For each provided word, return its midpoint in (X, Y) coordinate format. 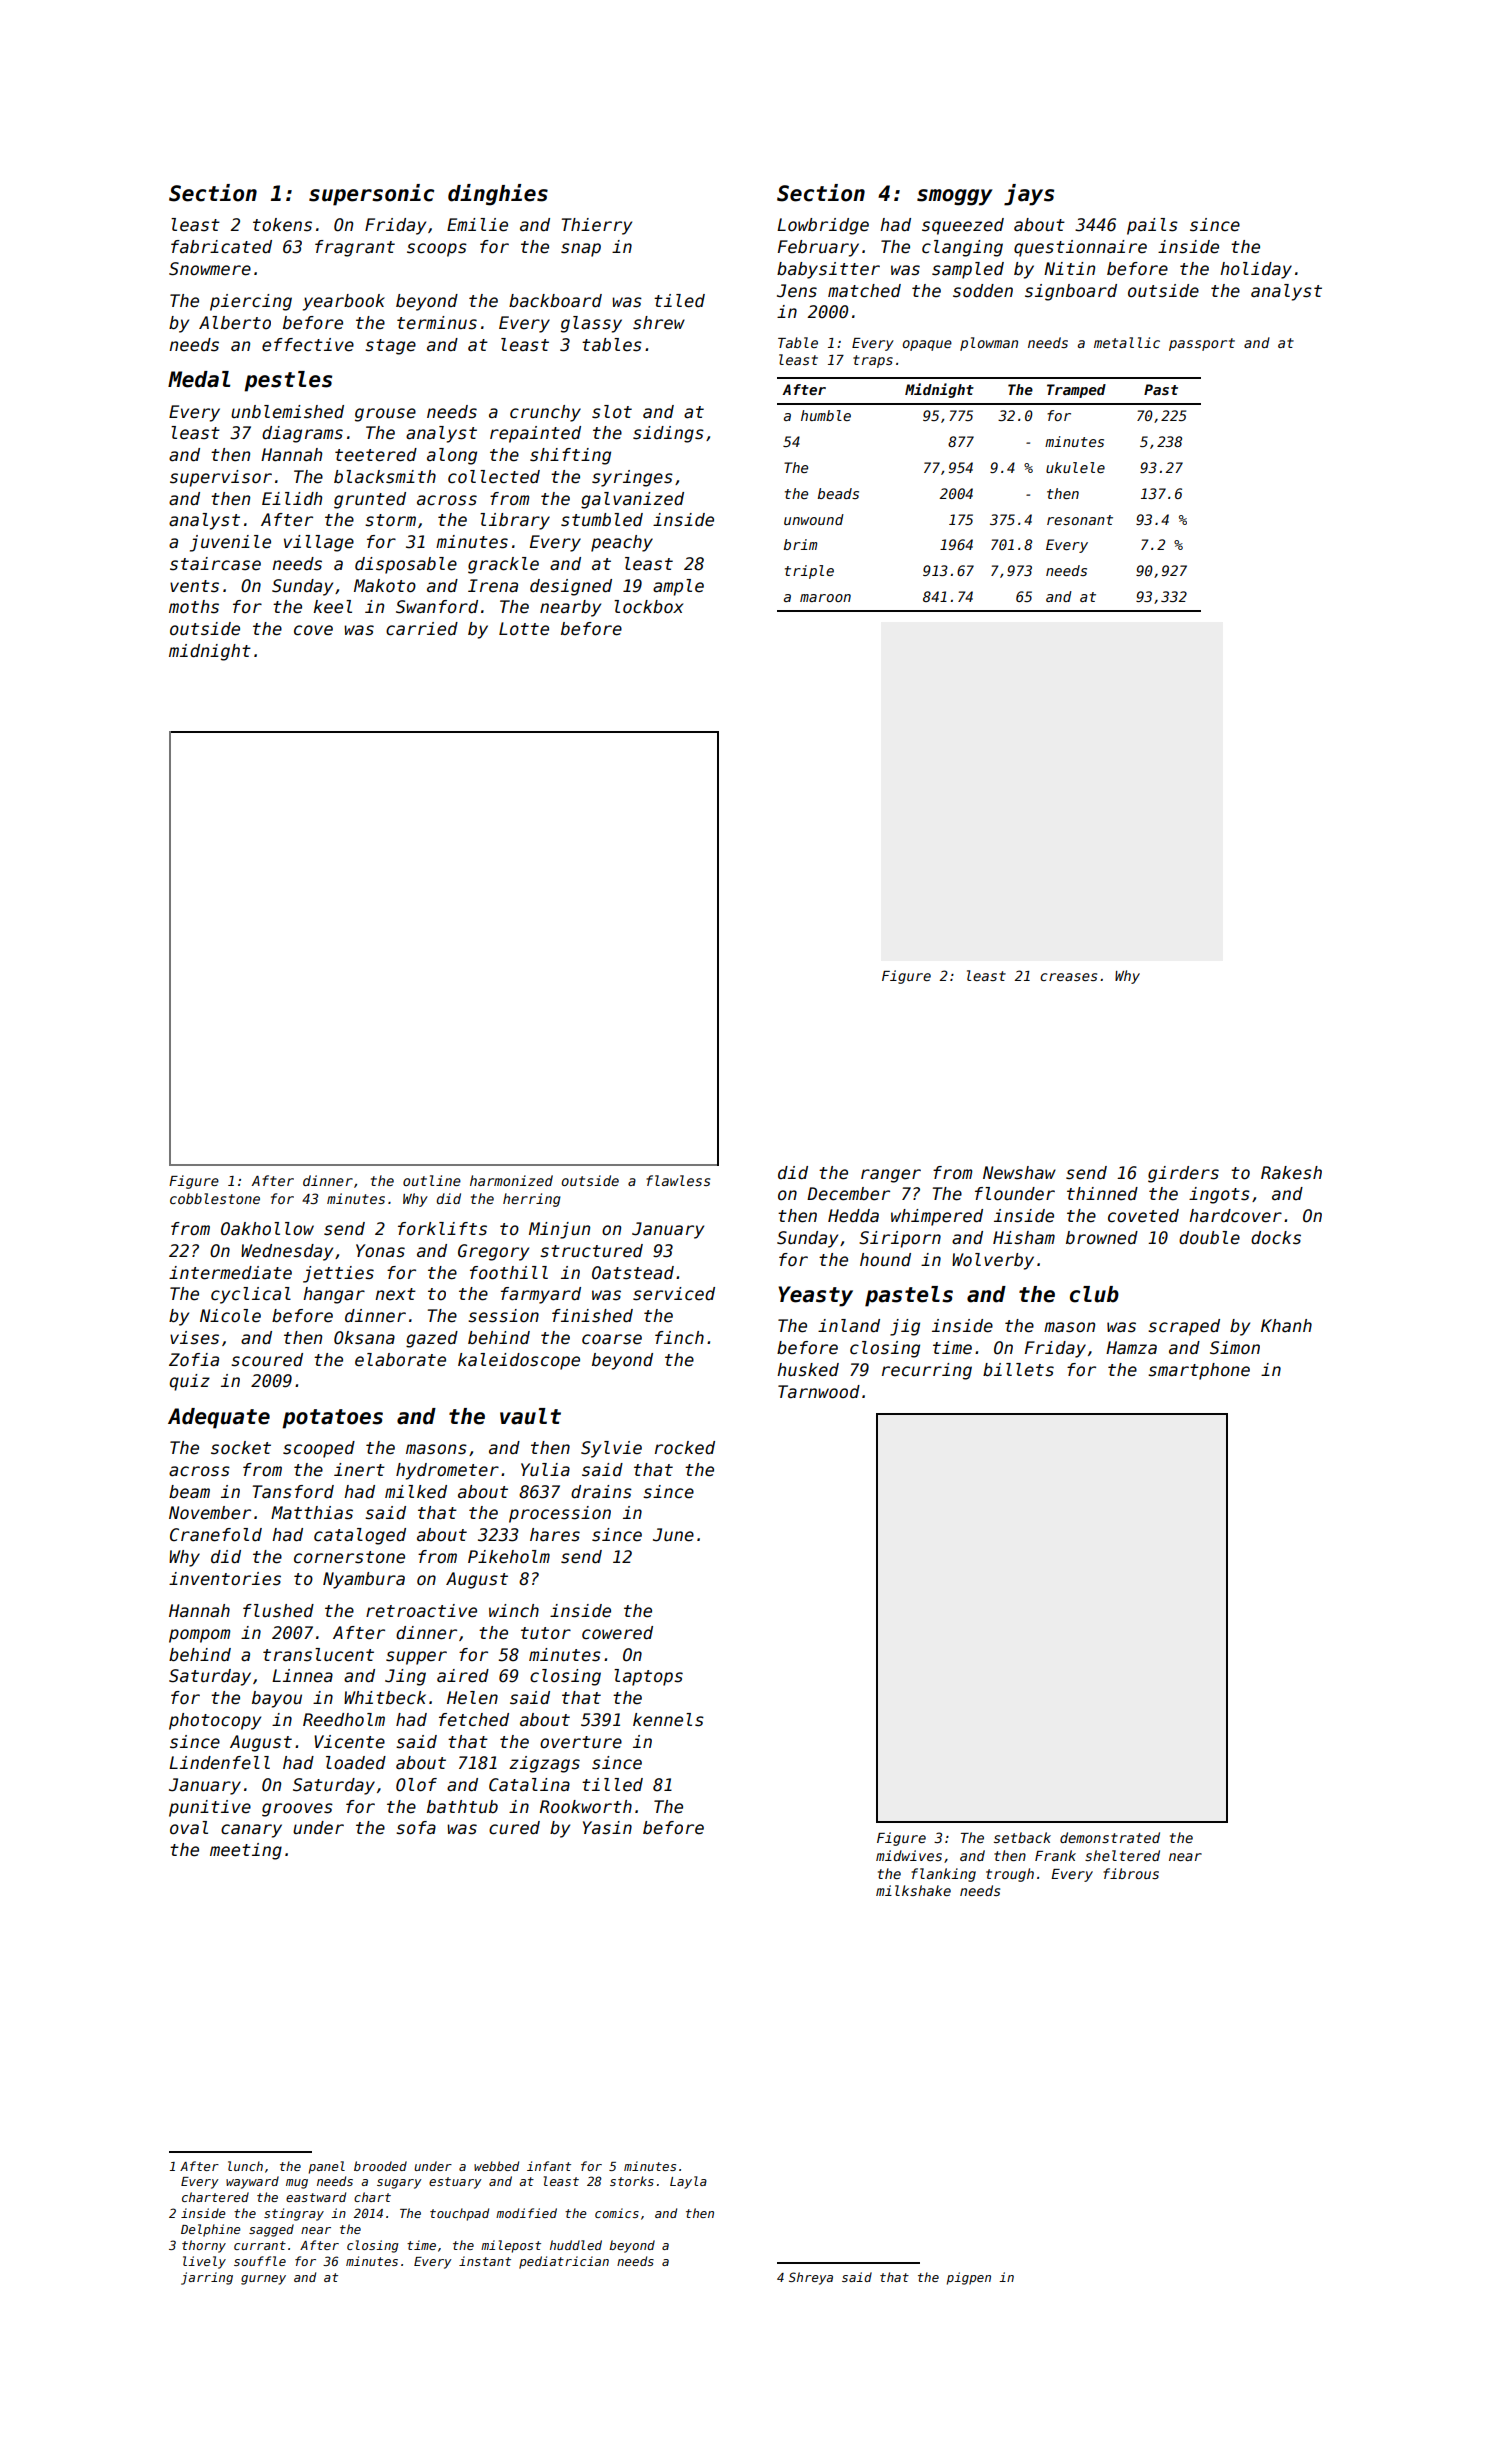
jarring (207, 2278)
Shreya (811, 2278)
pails (1152, 226)
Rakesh (1291, 1173)
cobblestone (215, 1198)
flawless (678, 1180)
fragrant (355, 248)
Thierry (597, 226)
